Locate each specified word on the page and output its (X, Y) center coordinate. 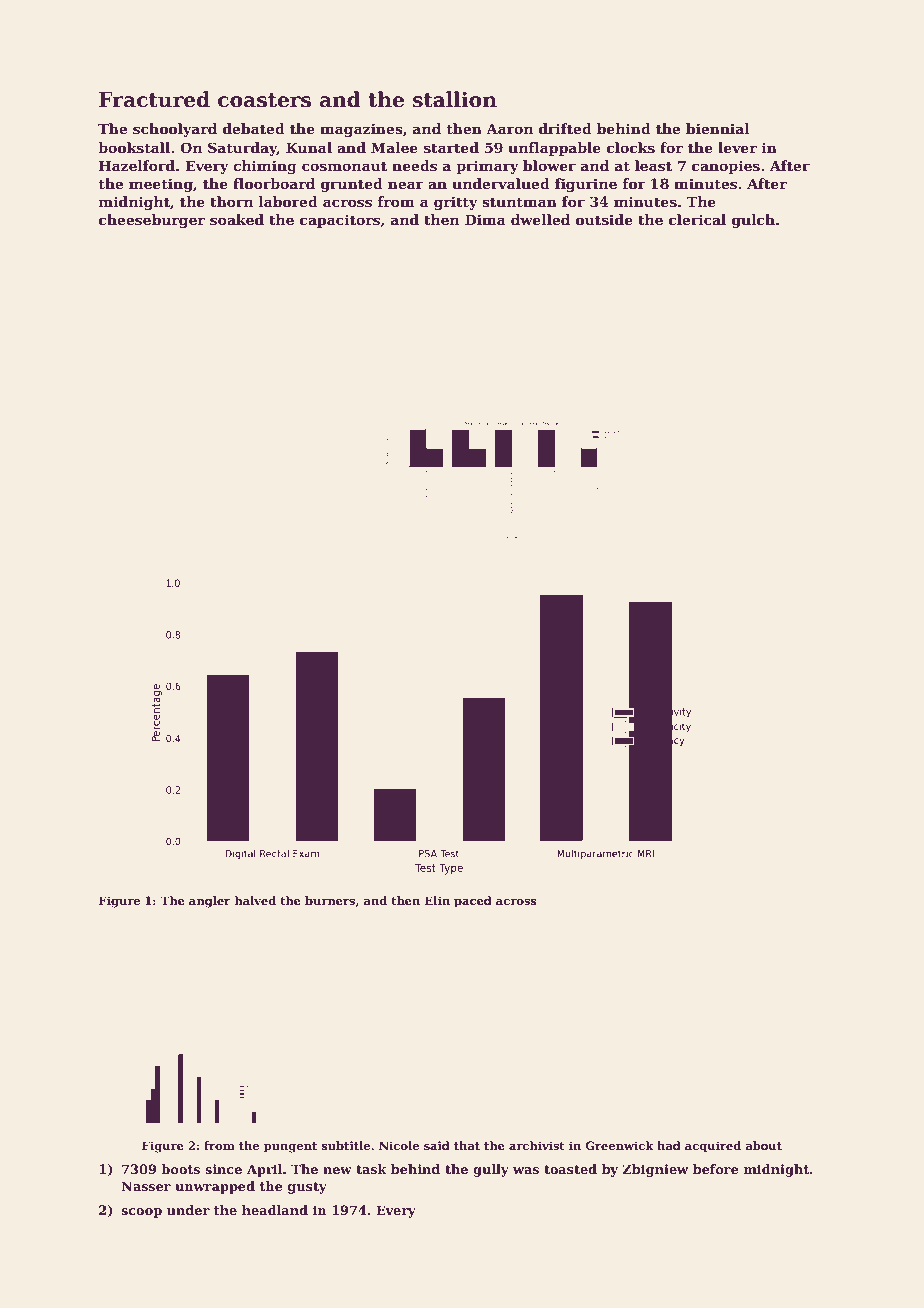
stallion (455, 99)
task (371, 1169)
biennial (718, 128)
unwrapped (215, 1187)
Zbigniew (655, 1170)
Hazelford (137, 165)
